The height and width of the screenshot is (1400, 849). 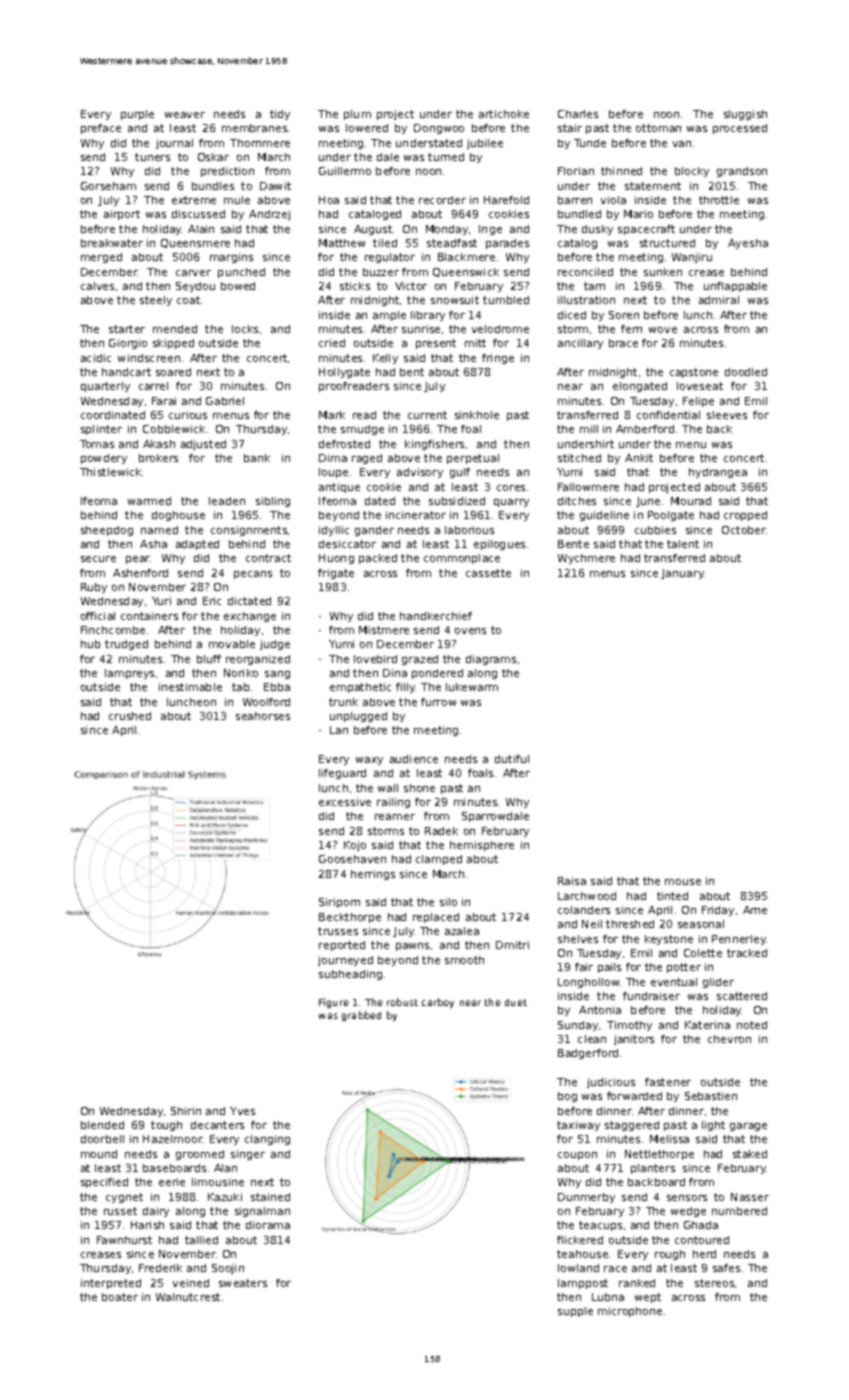 I want to click on Farai, so click(x=164, y=401).
